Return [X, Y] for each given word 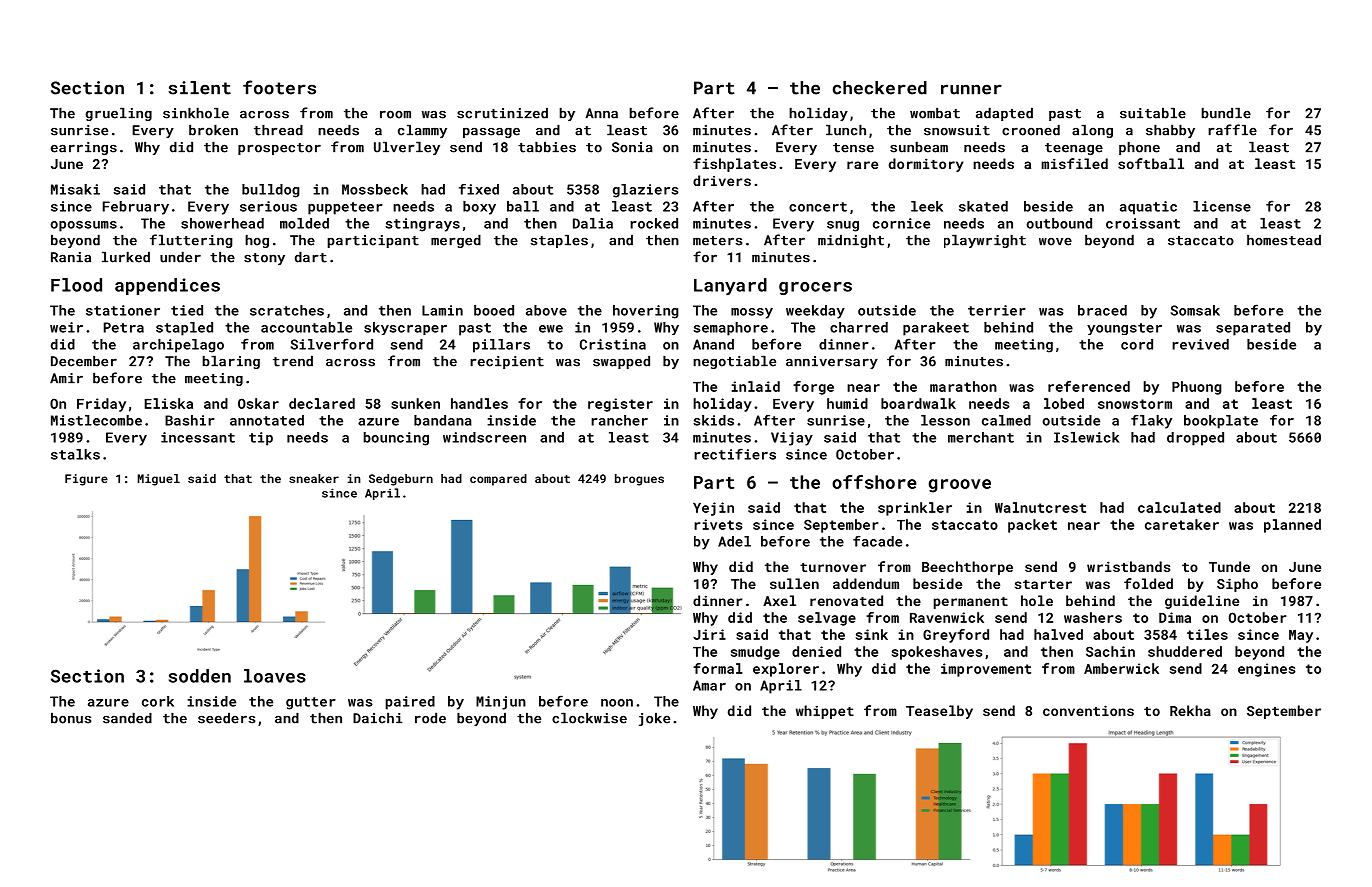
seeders [226, 718]
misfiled [1075, 163]
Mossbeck [375, 189]
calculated [1179, 507]
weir [66, 327]
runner [971, 89]
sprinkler [915, 509]
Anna [601, 113]
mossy [752, 313]
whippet [825, 712]
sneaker [314, 478]
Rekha [1190, 710]
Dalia [593, 223]
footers [279, 87]
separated [1253, 329]
